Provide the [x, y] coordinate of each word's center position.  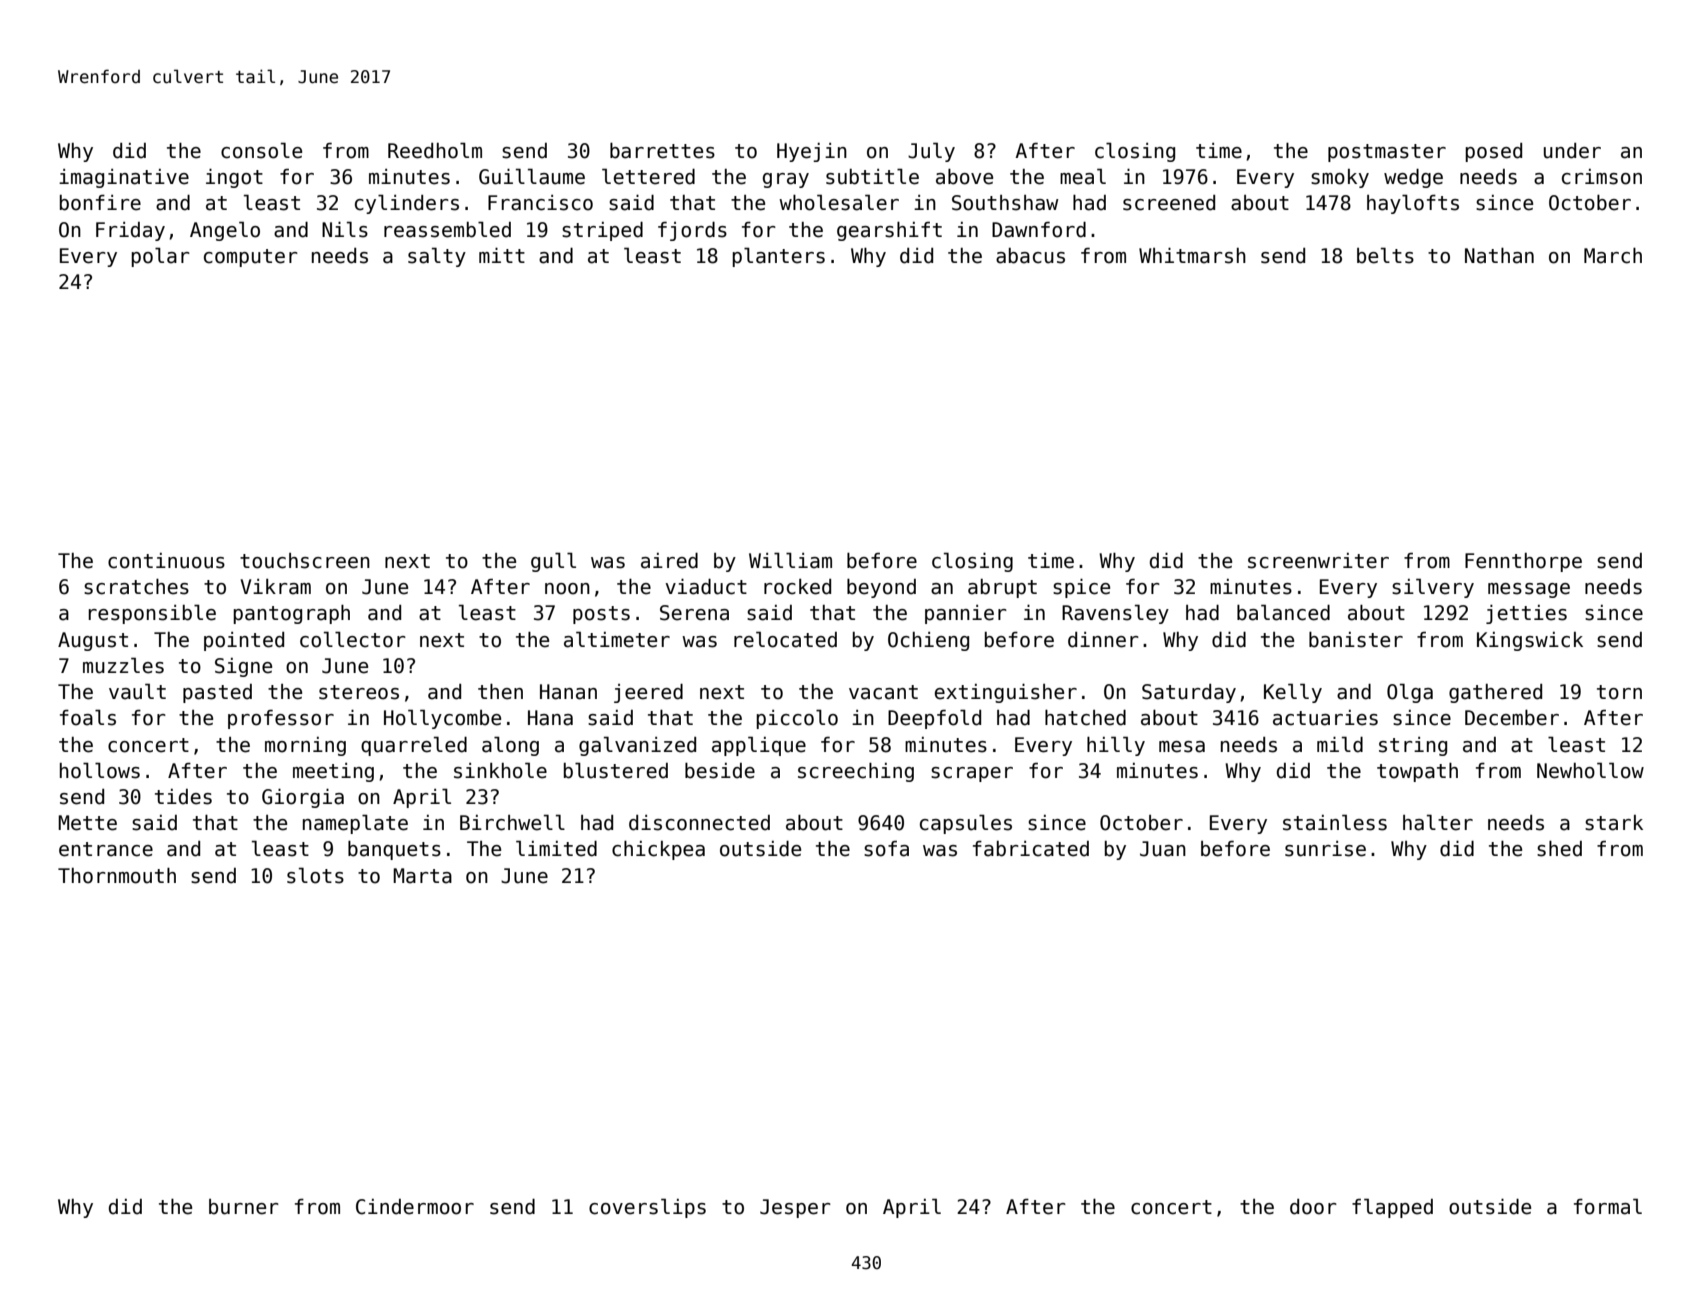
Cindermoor [415, 1207]
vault [137, 691]
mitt [502, 255]
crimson [1602, 177]
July [931, 152]
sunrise [1325, 849]
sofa [886, 849]
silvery [1433, 588]
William [790, 560]
